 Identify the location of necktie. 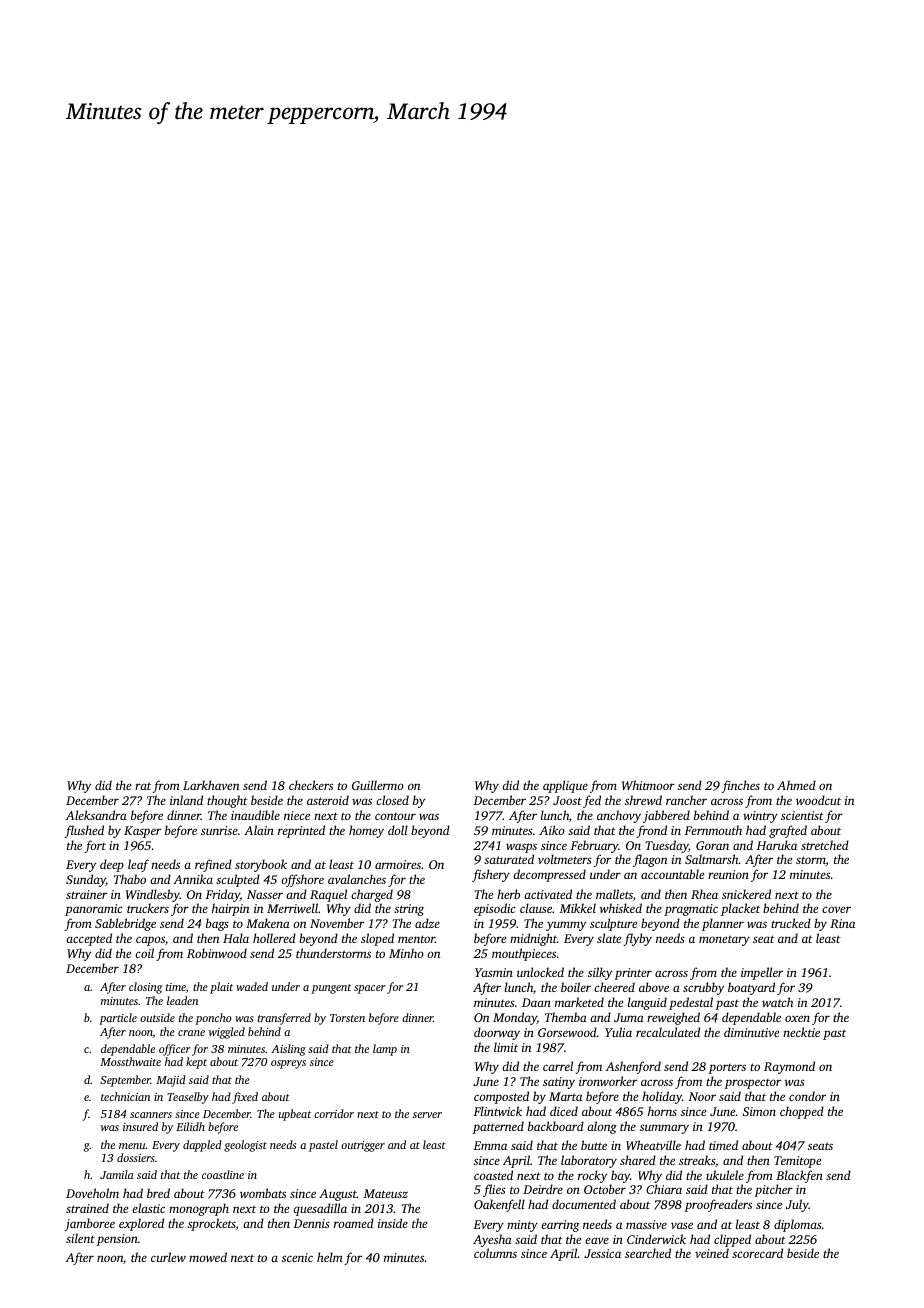
(801, 1032).
